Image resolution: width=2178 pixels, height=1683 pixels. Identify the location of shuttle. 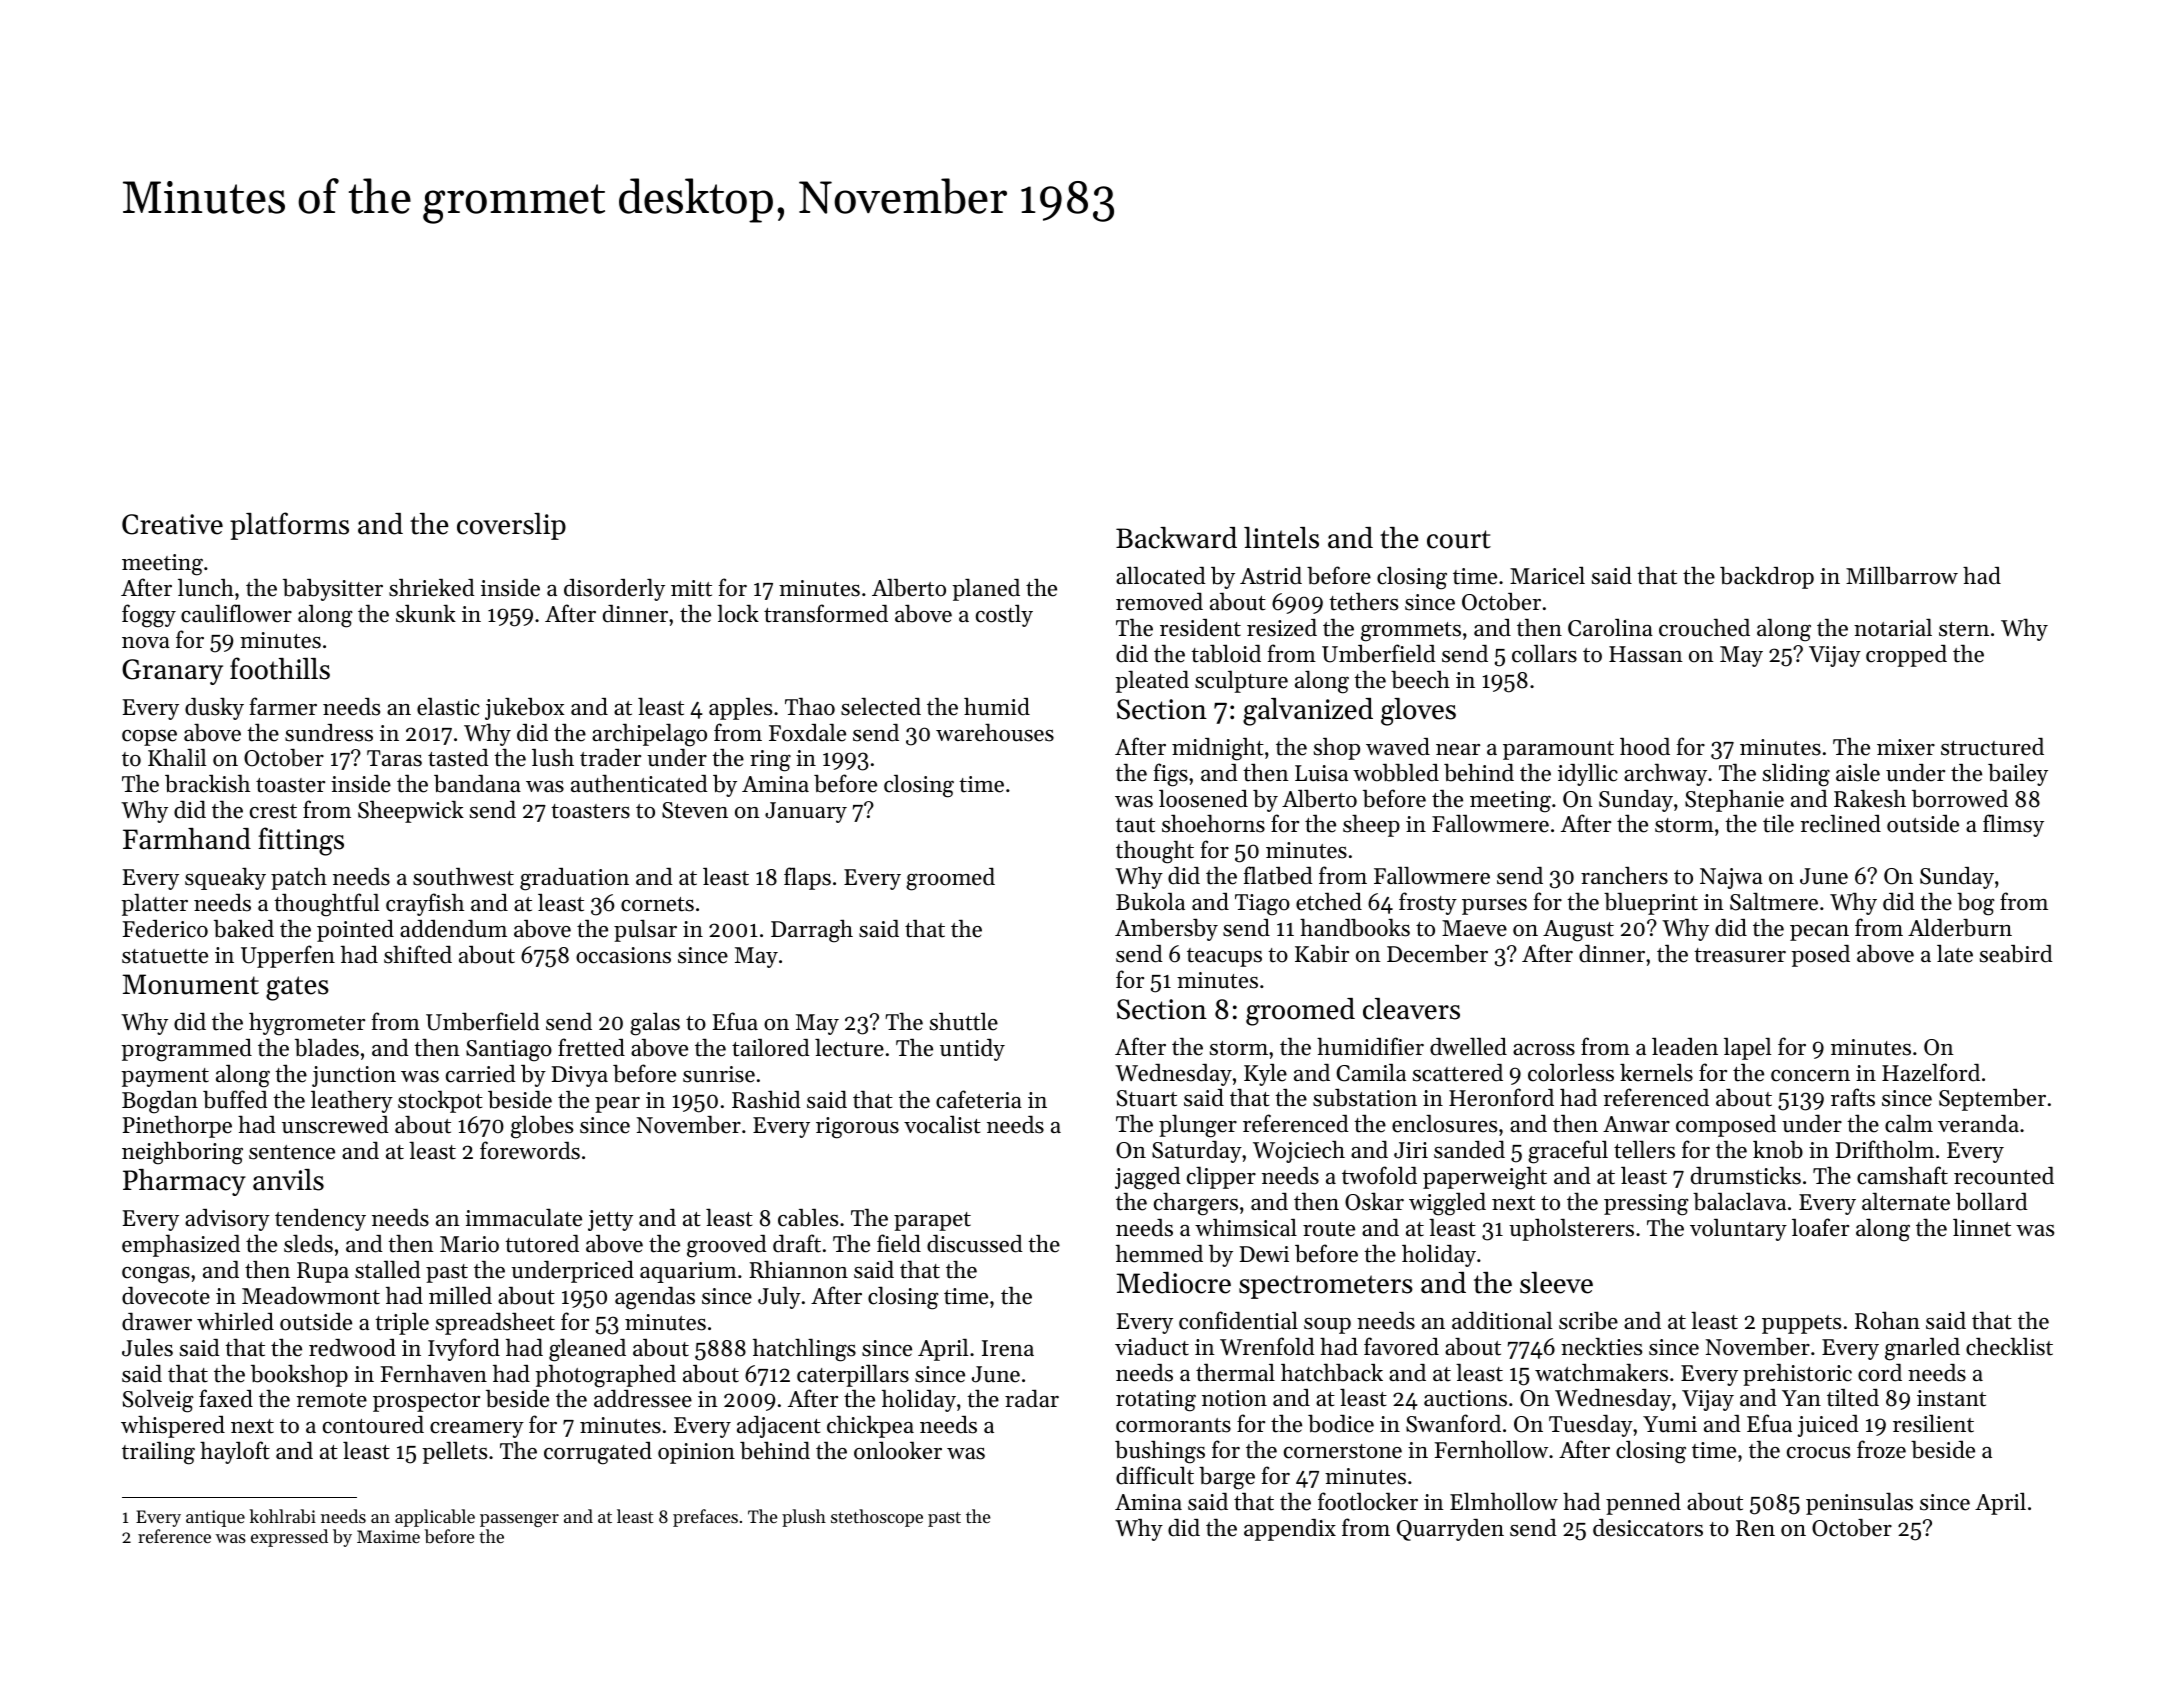
(964, 1022).
